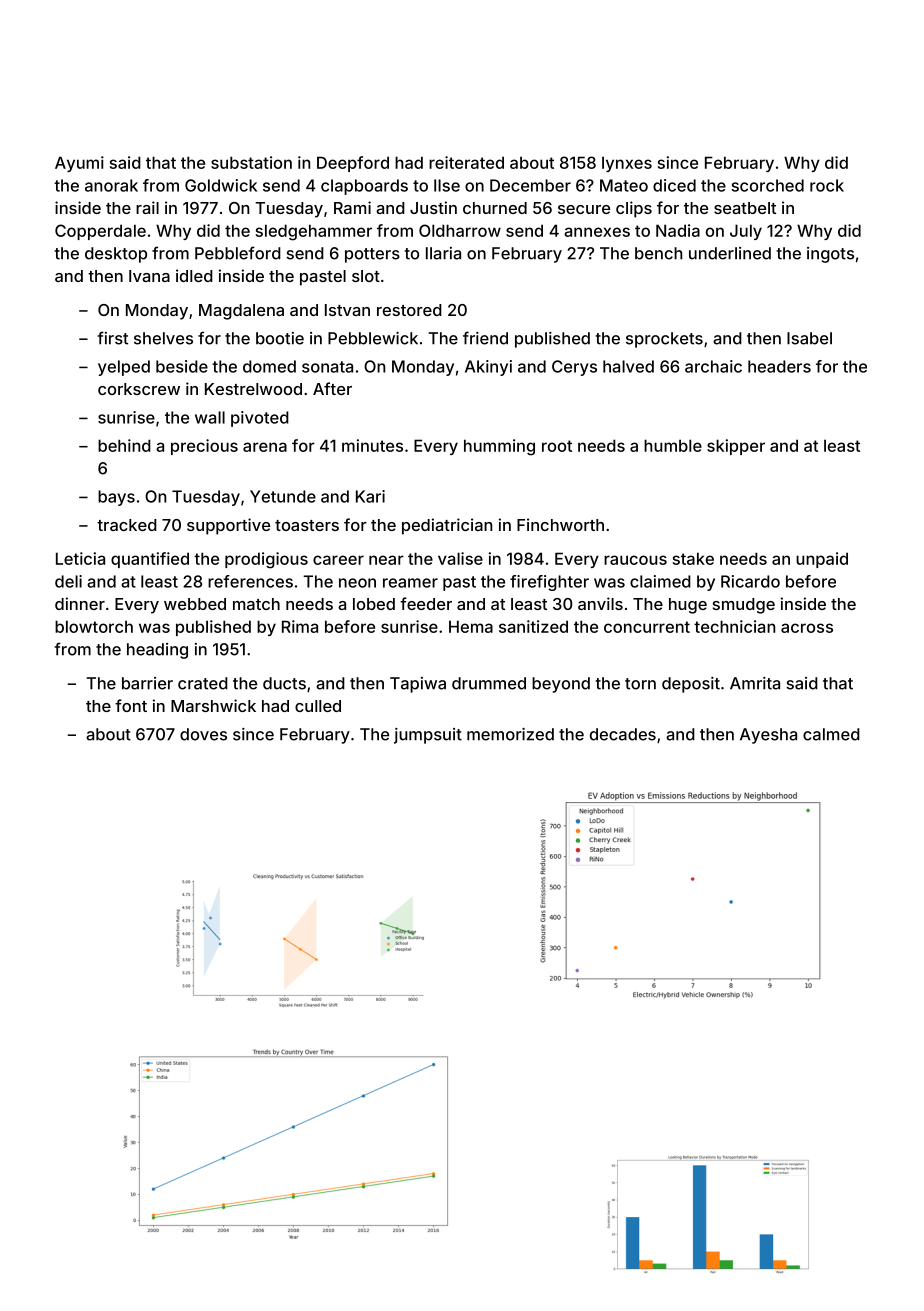  I want to click on Hema, so click(471, 626).
